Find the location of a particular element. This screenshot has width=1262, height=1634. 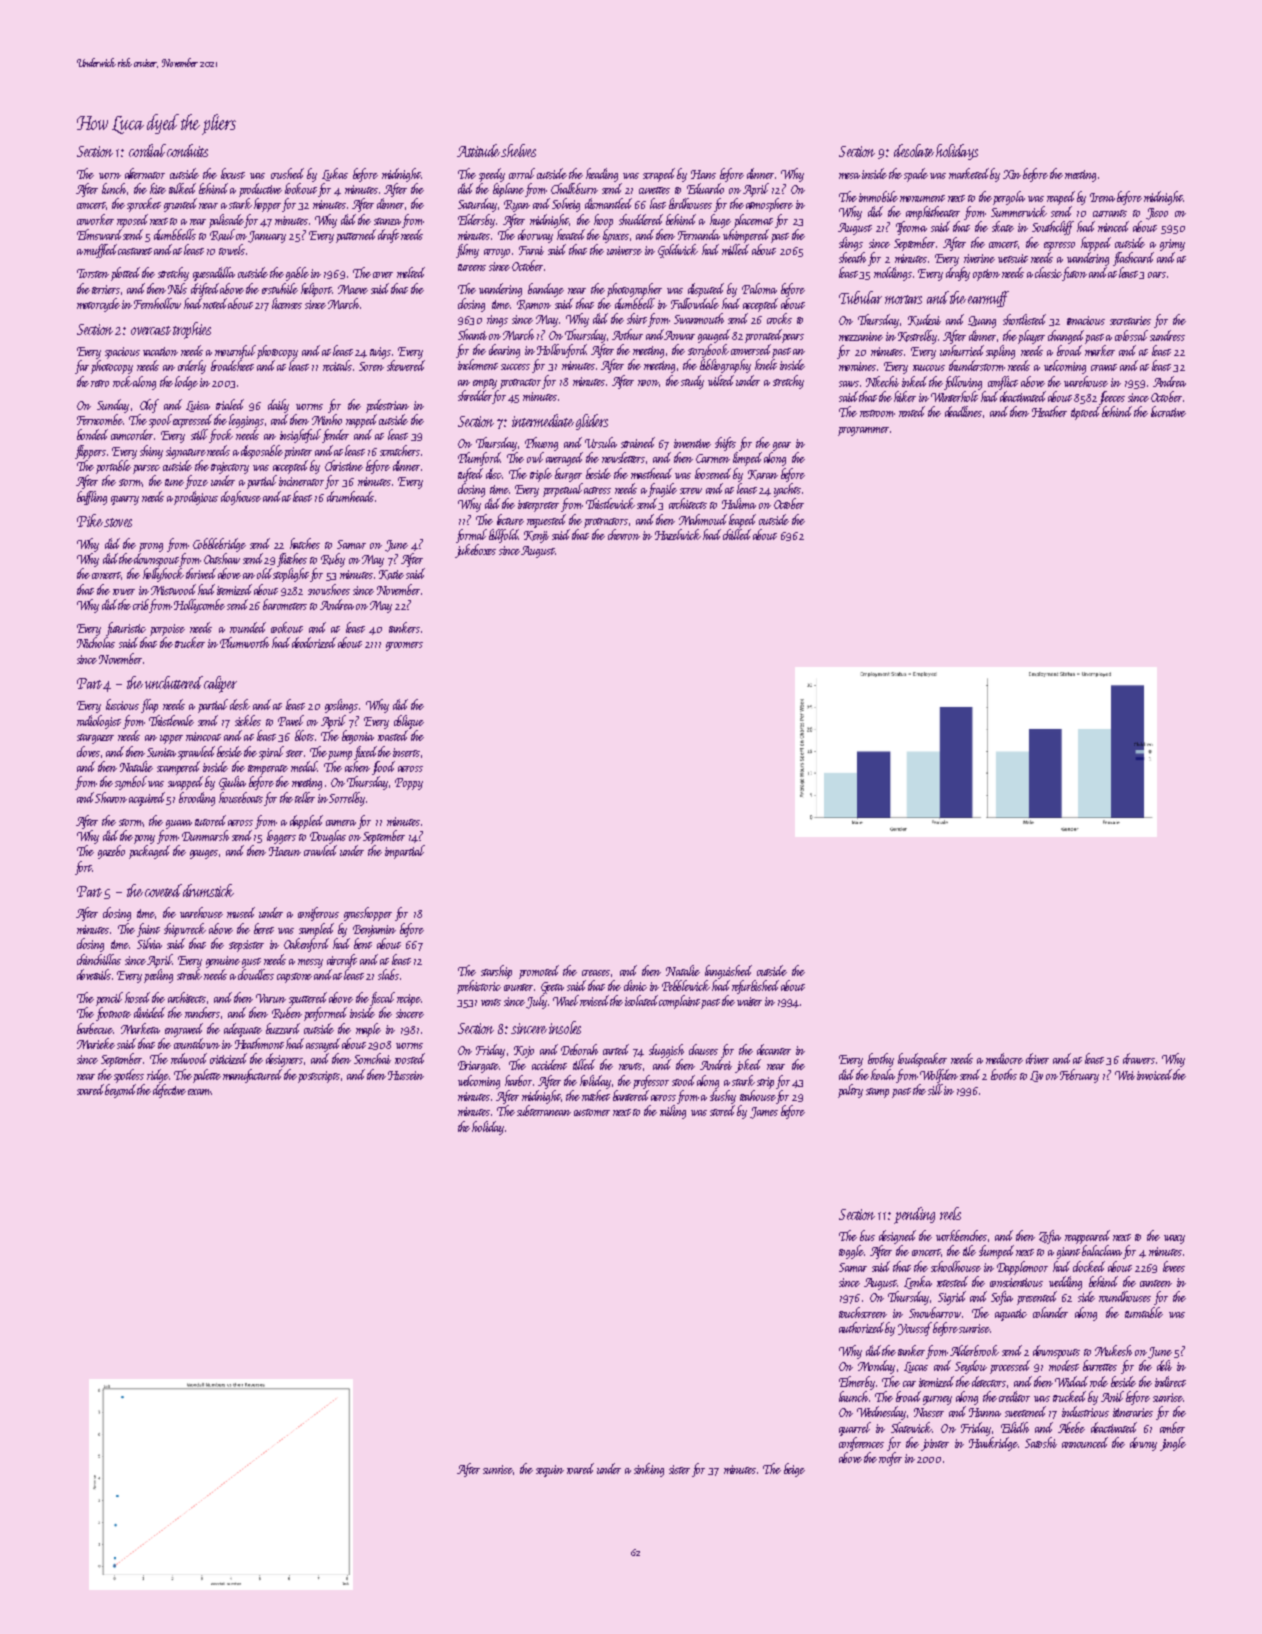

roared is located at coordinates (580, 1468).
